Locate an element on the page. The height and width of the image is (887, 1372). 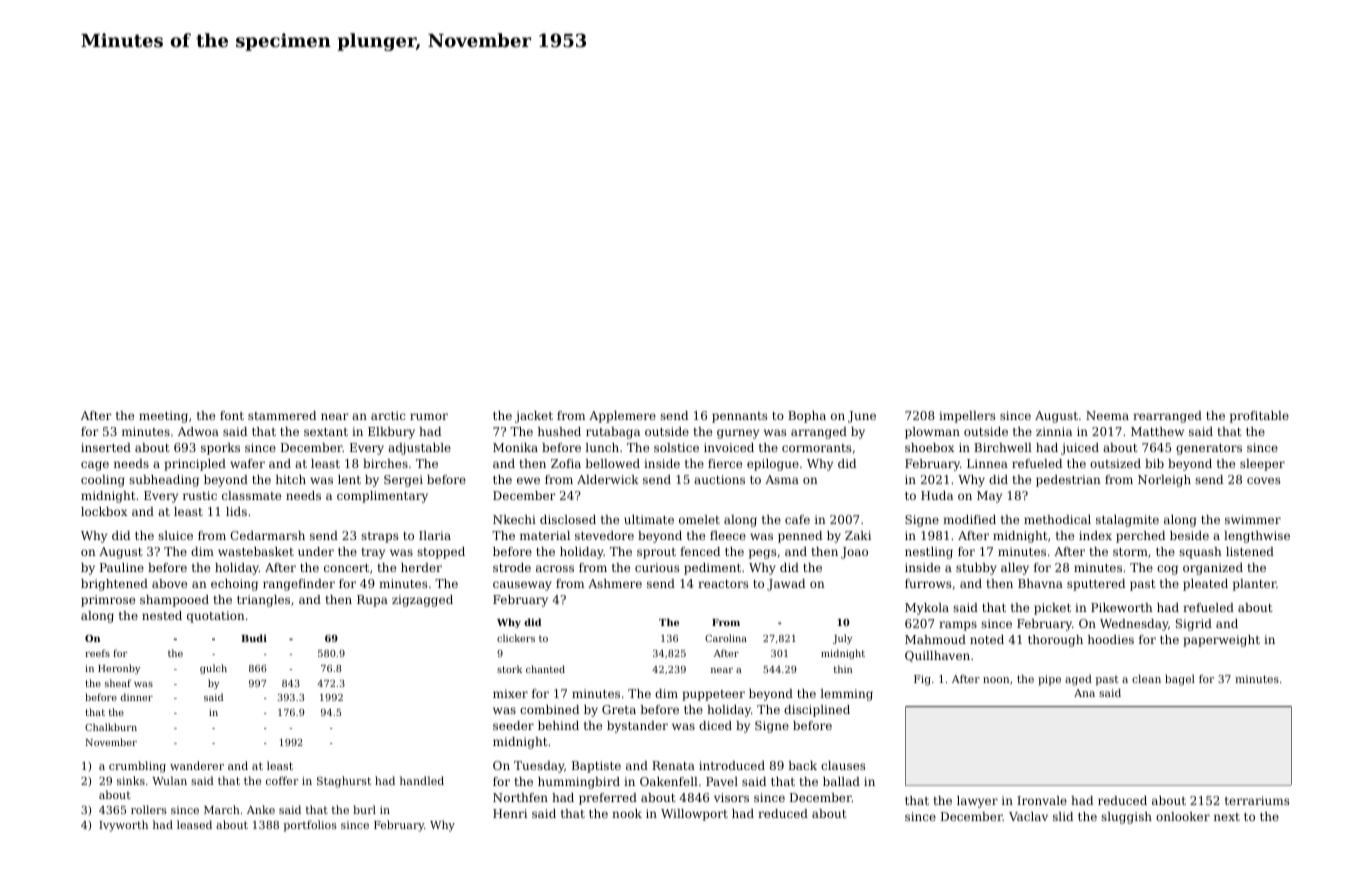
Ironvale is located at coordinates (1042, 800).
